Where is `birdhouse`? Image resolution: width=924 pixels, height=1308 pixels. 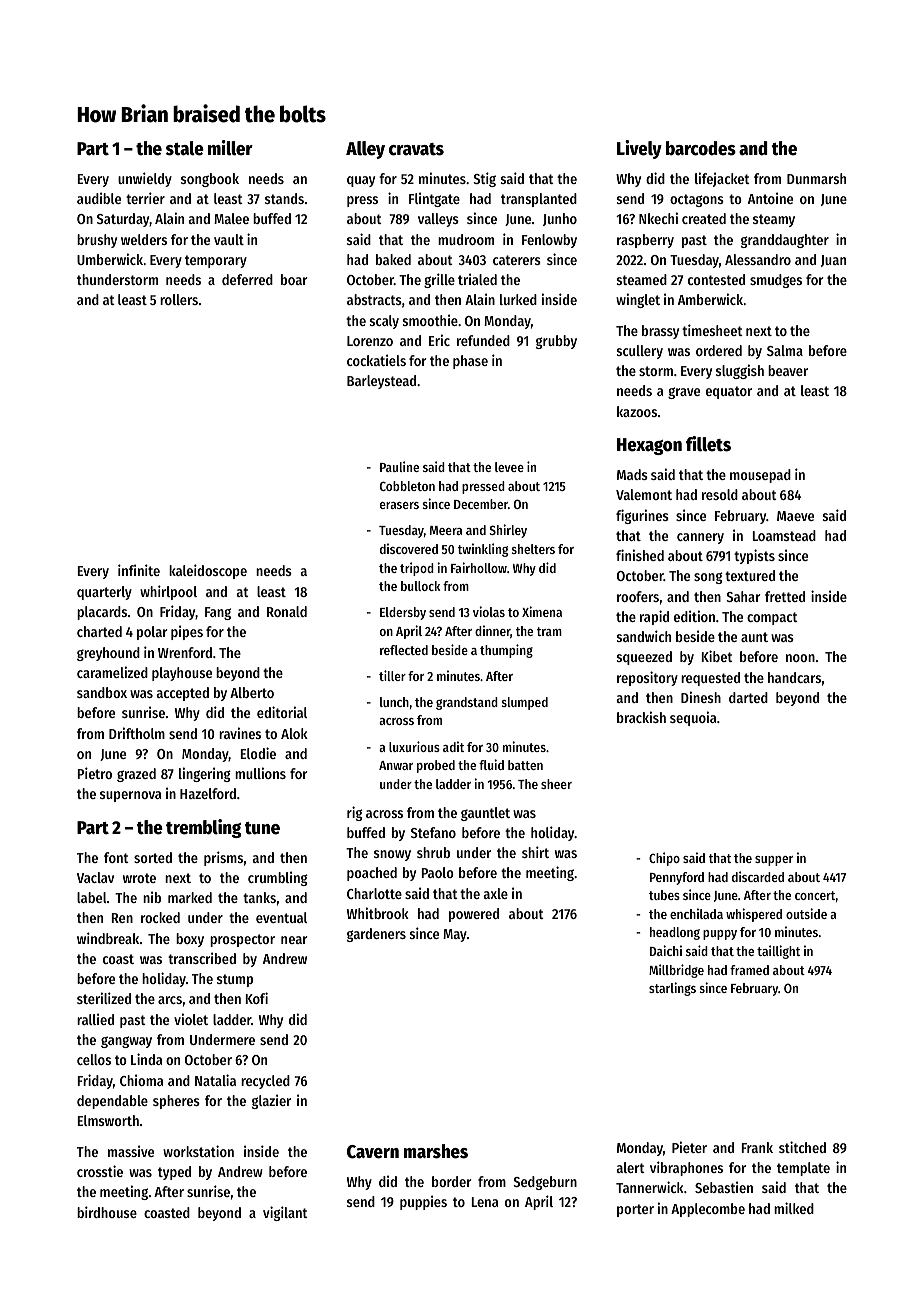 birdhouse is located at coordinates (107, 1212).
